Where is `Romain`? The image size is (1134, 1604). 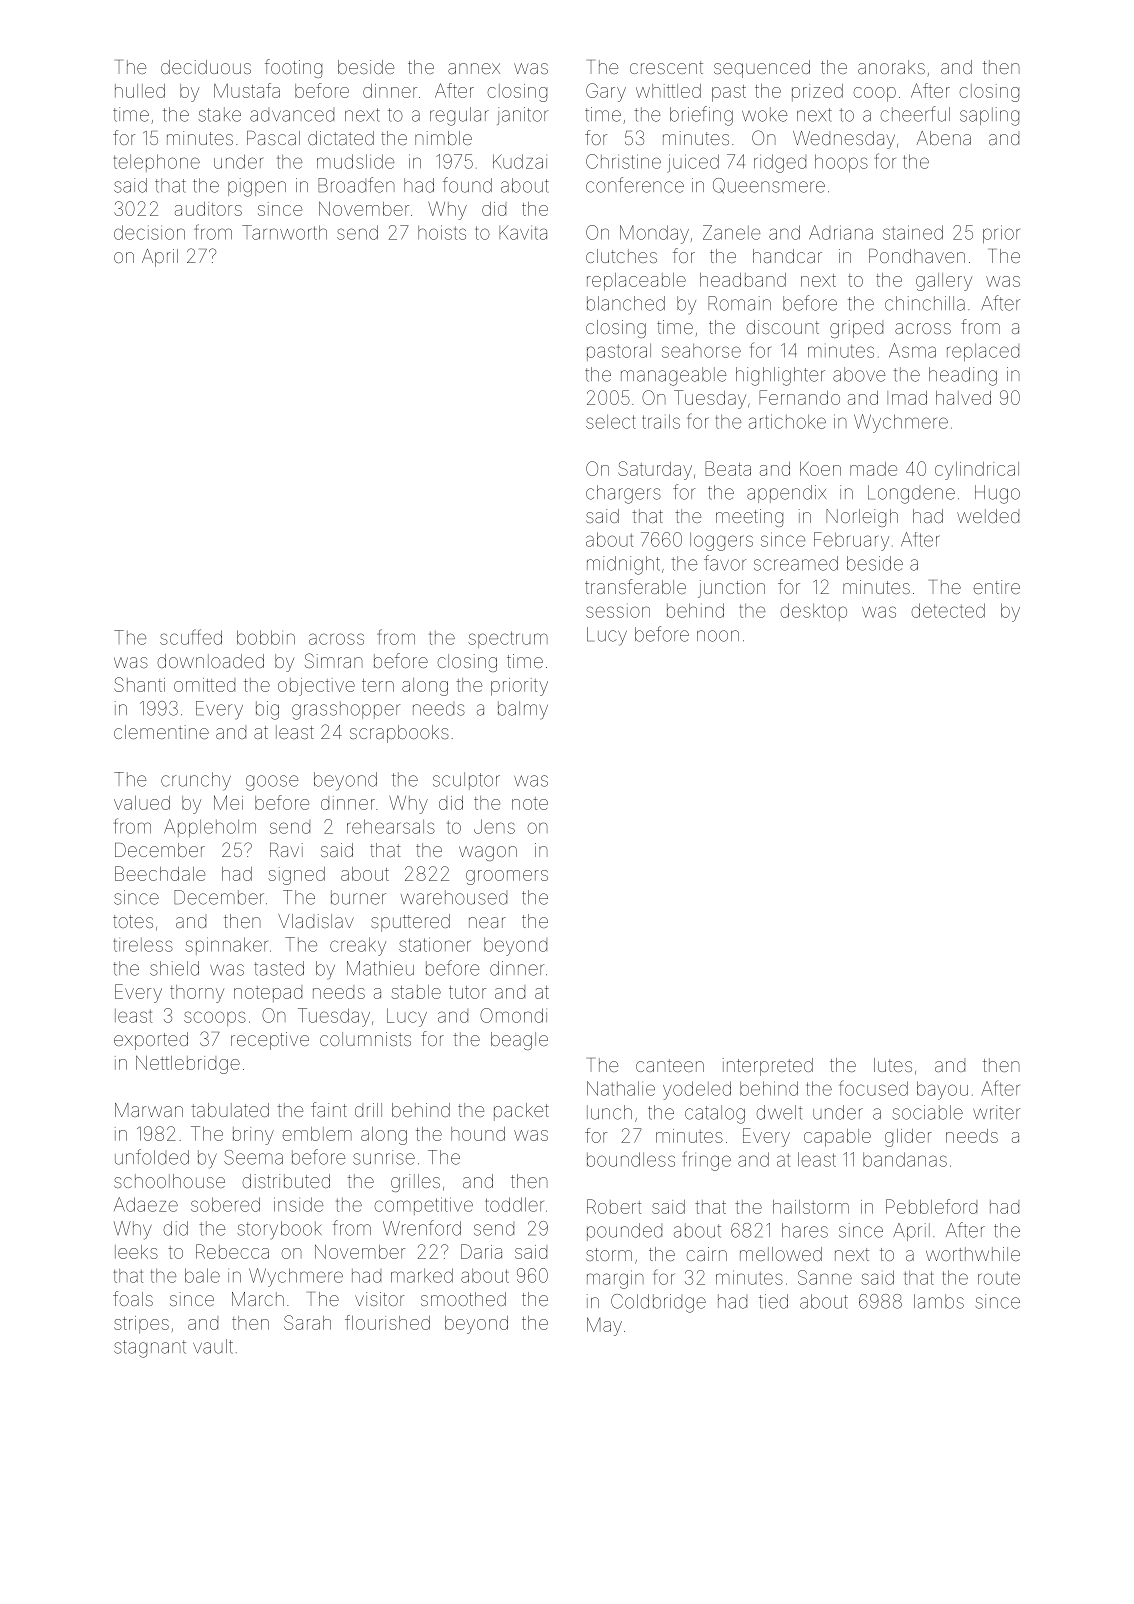 Romain is located at coordinates (739, 303).
